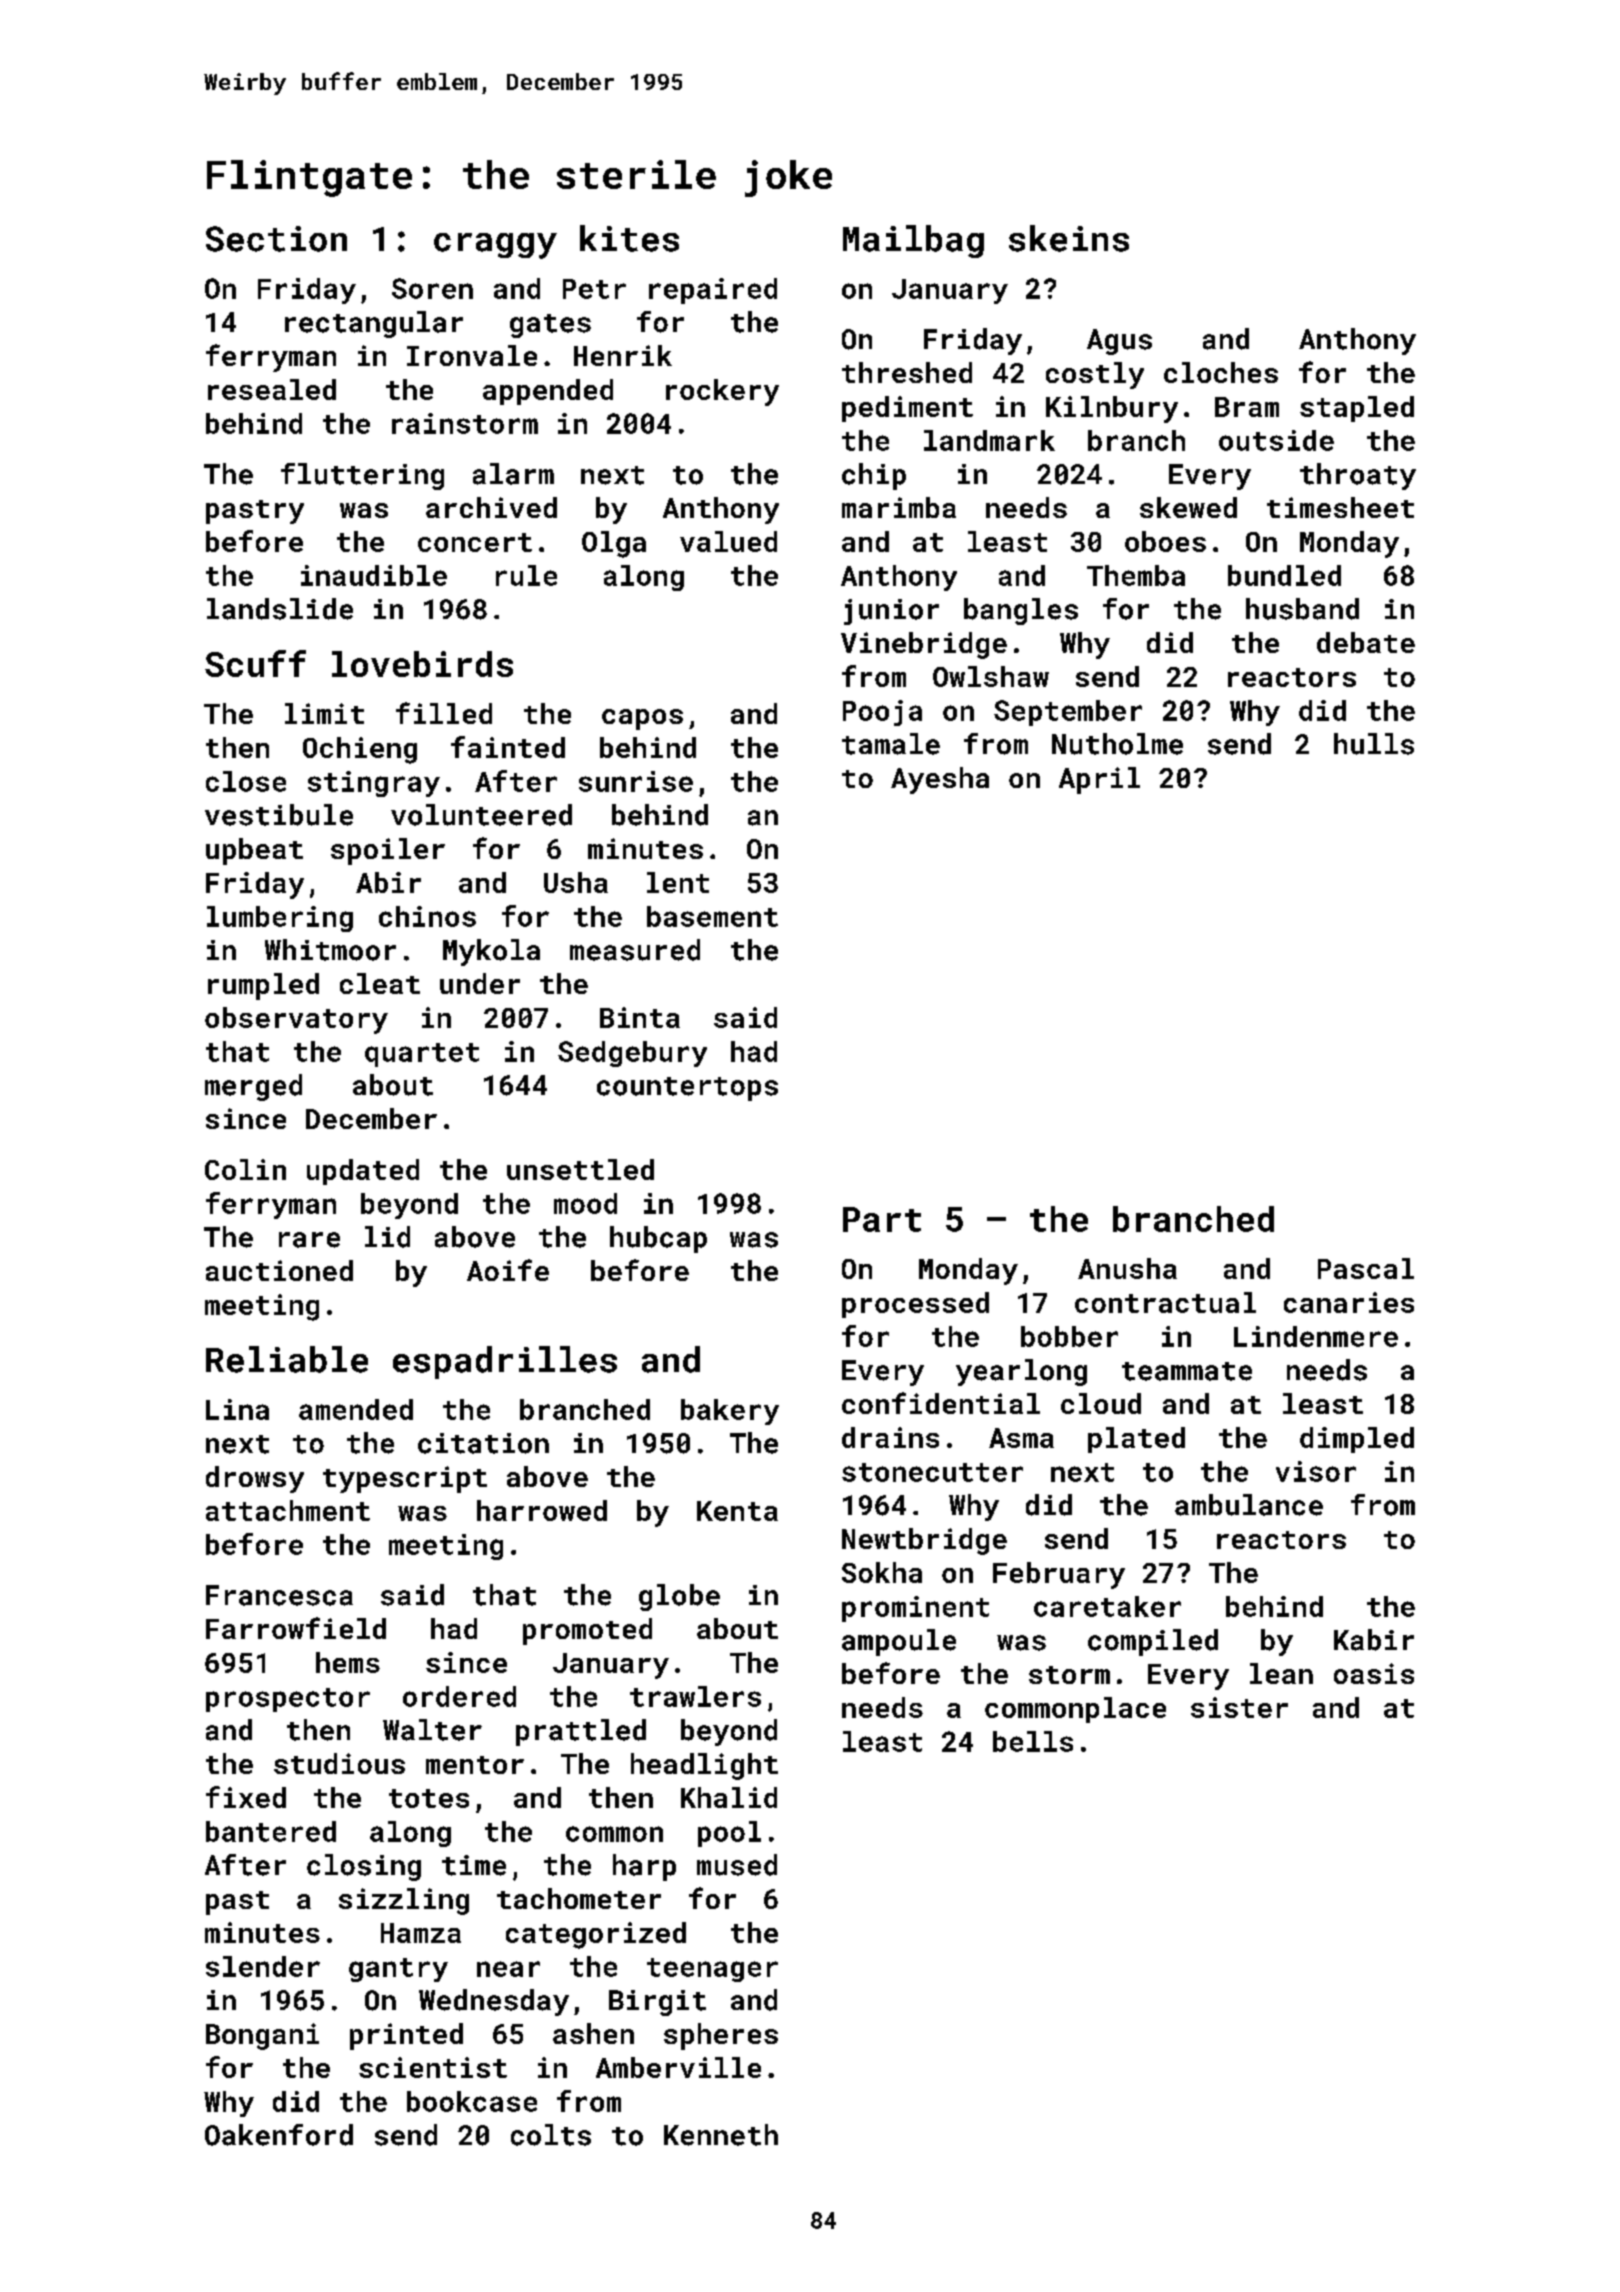  What do you see at coordinates (1153, 1642) in the page?
I see `compiled` at bounding box center [1153, 1642].
